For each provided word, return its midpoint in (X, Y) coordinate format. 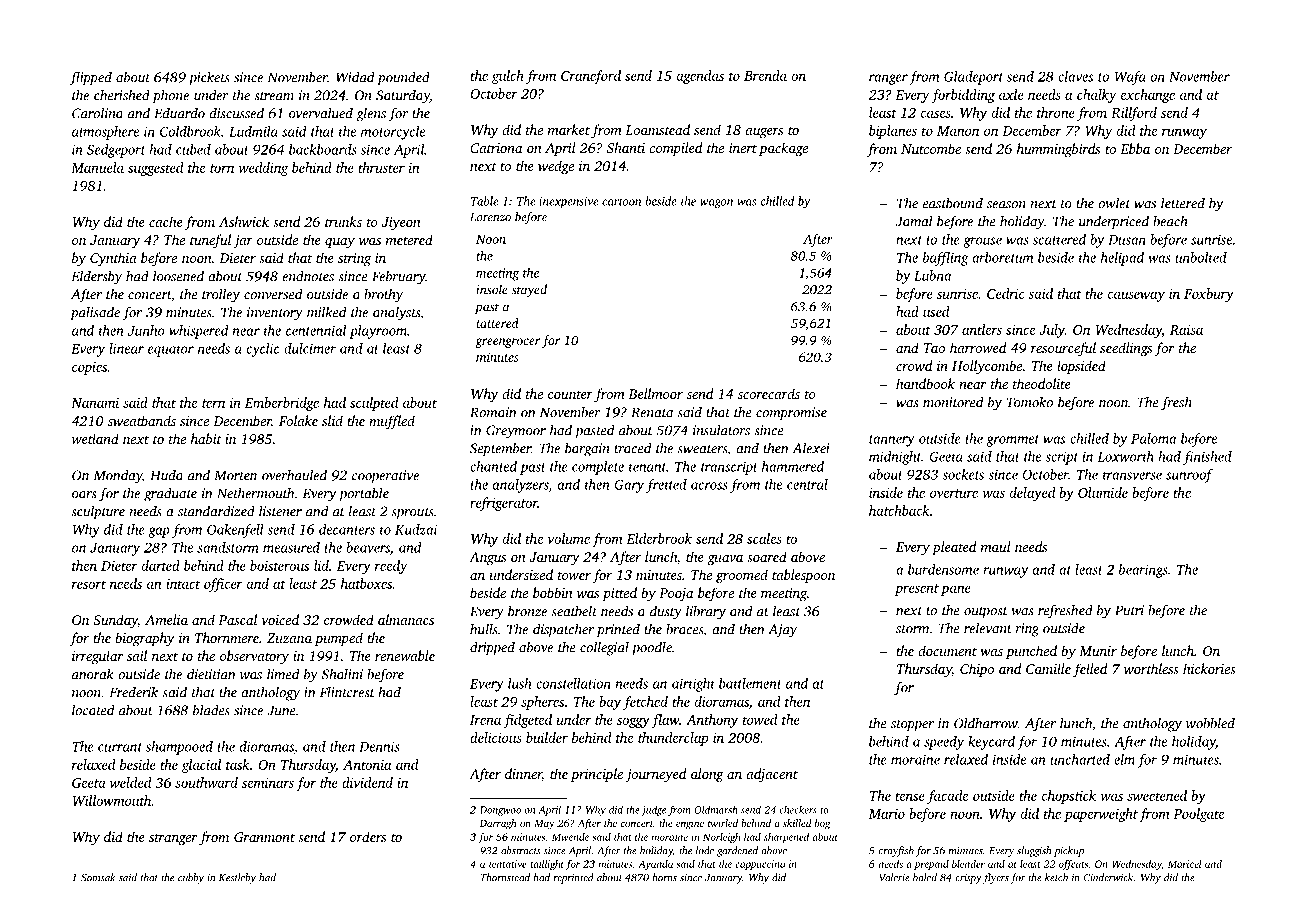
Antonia (367, 765)
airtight (693, 685)
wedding (263, 169)
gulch (508, 77)
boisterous (279, 565)
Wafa (1130, 78)
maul (996, 546)
